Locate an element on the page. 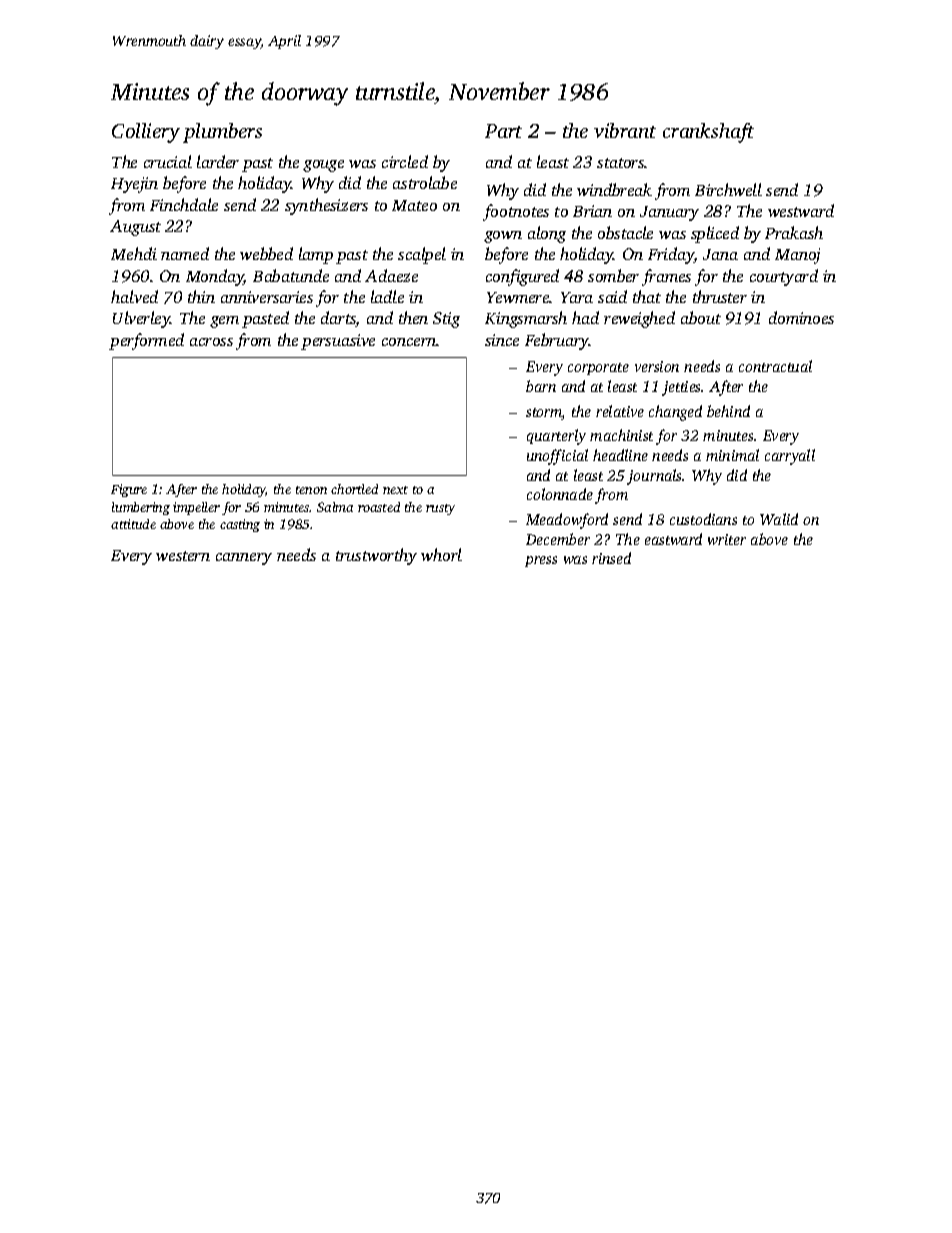 The image size is (952, 1233). cannery is located at coordinates (244, 559).
